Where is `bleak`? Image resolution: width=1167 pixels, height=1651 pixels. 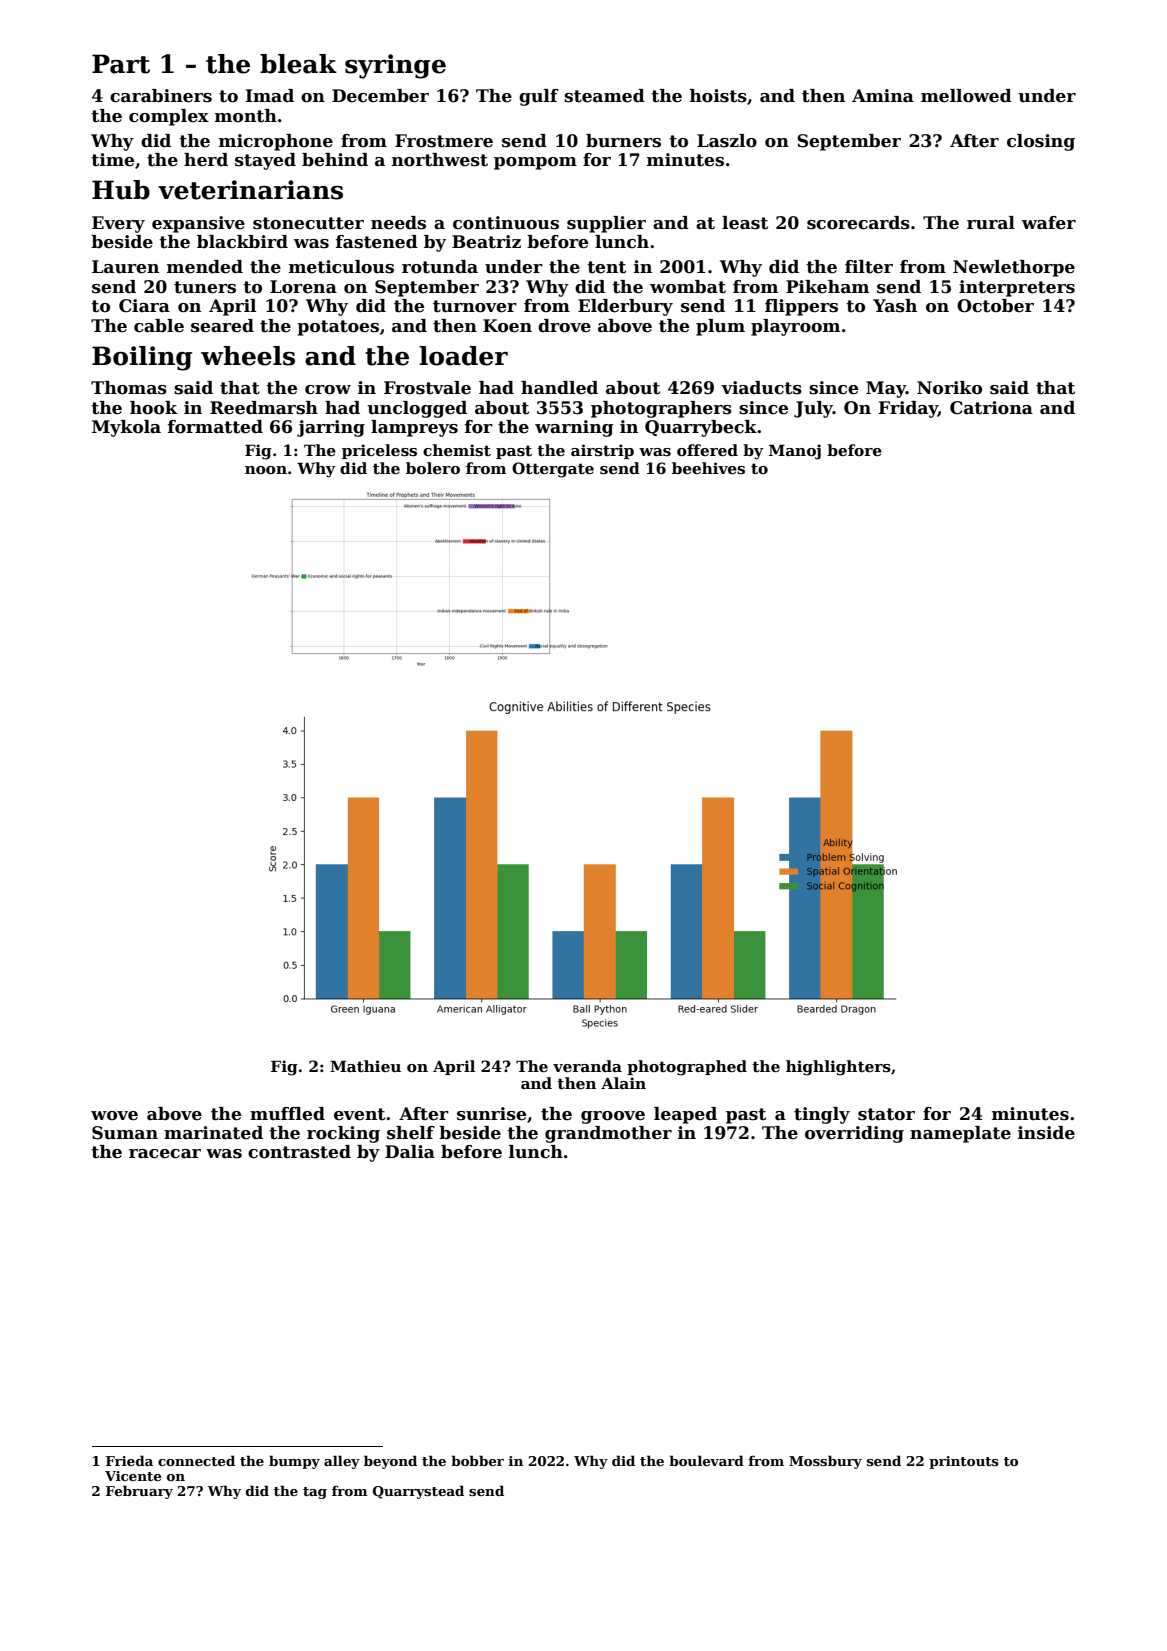
bleak is located at coordinates (298, 64).
